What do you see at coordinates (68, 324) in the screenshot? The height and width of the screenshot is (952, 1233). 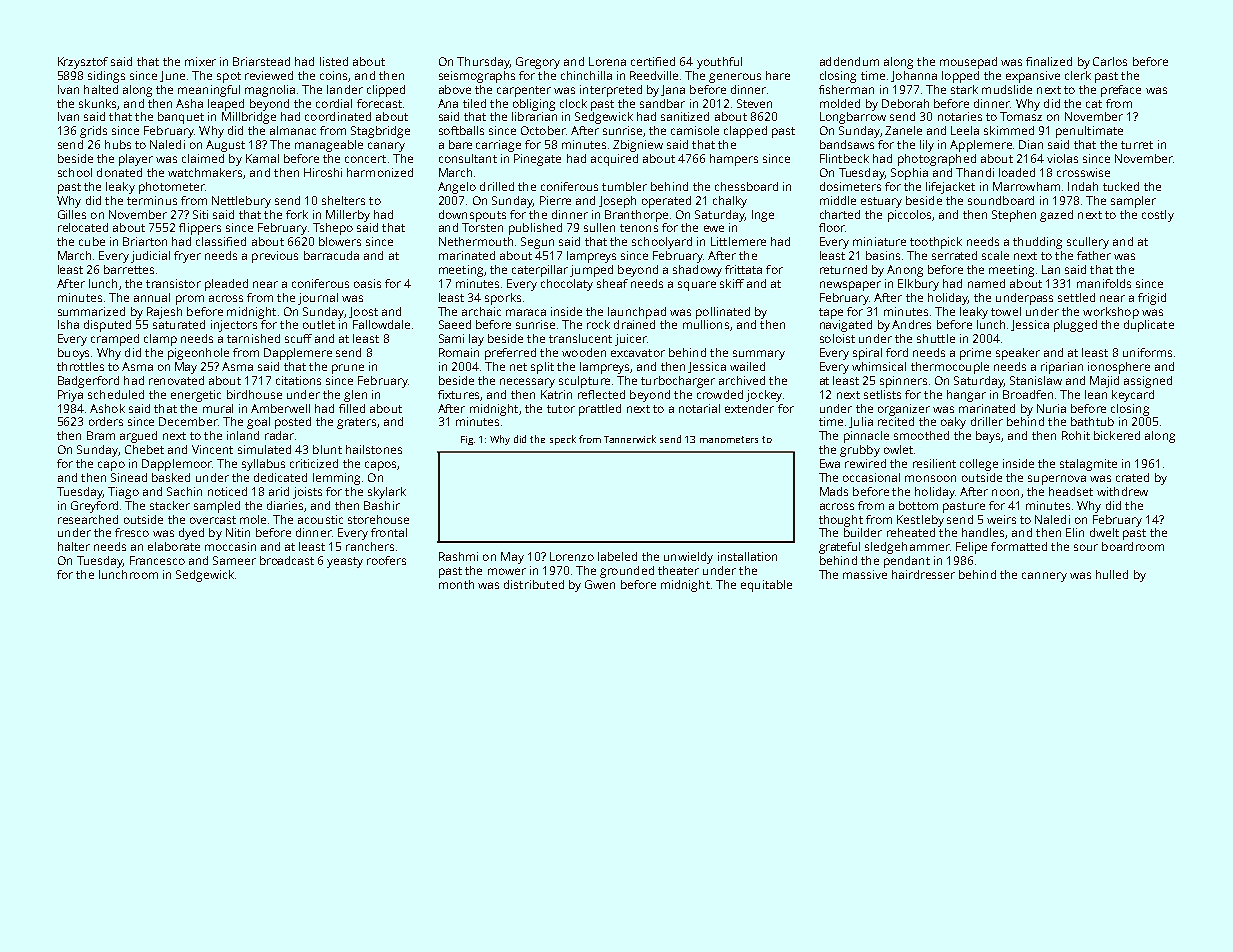 I see `Isha` at bounding box center [68, 324].
